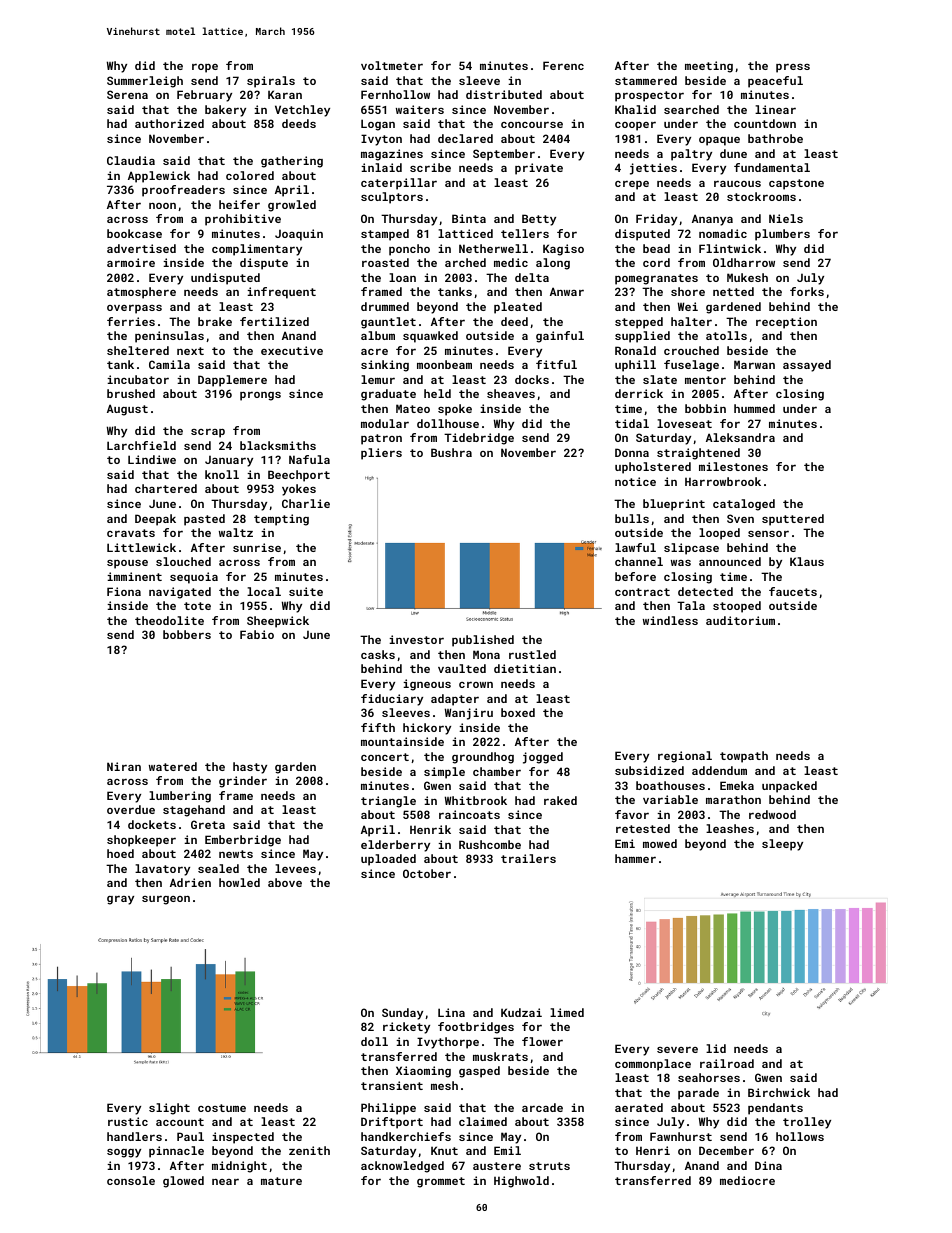  Describe the element at coordinates (281, 520) in the document. I see `tempting` at that location.
